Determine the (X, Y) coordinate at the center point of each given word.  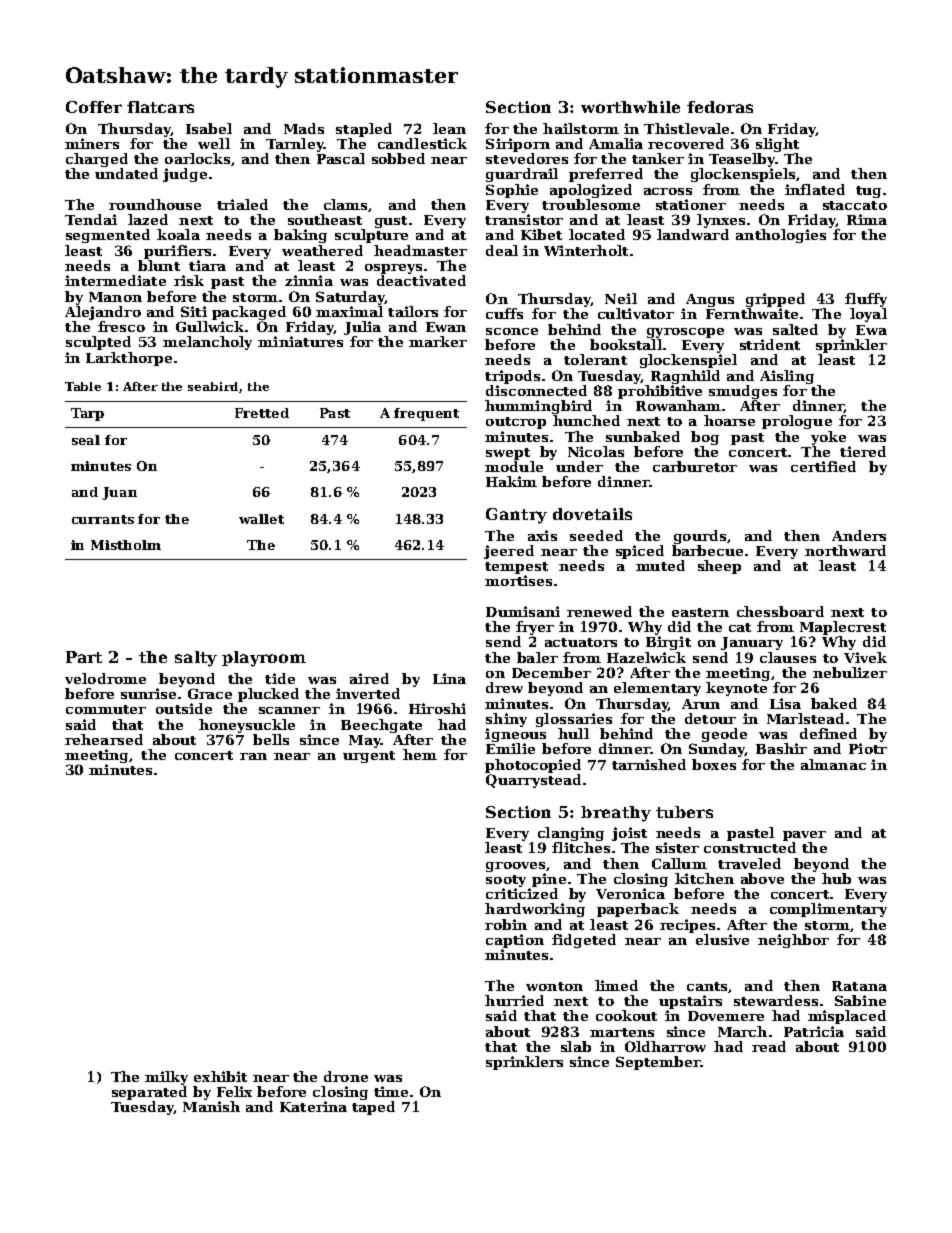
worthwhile (630, 107)
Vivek (865, 657)
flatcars (160, 107)
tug (868, 192)
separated (149, 1093)
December (551, 672)
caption (515, 941)
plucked (268, 695)
